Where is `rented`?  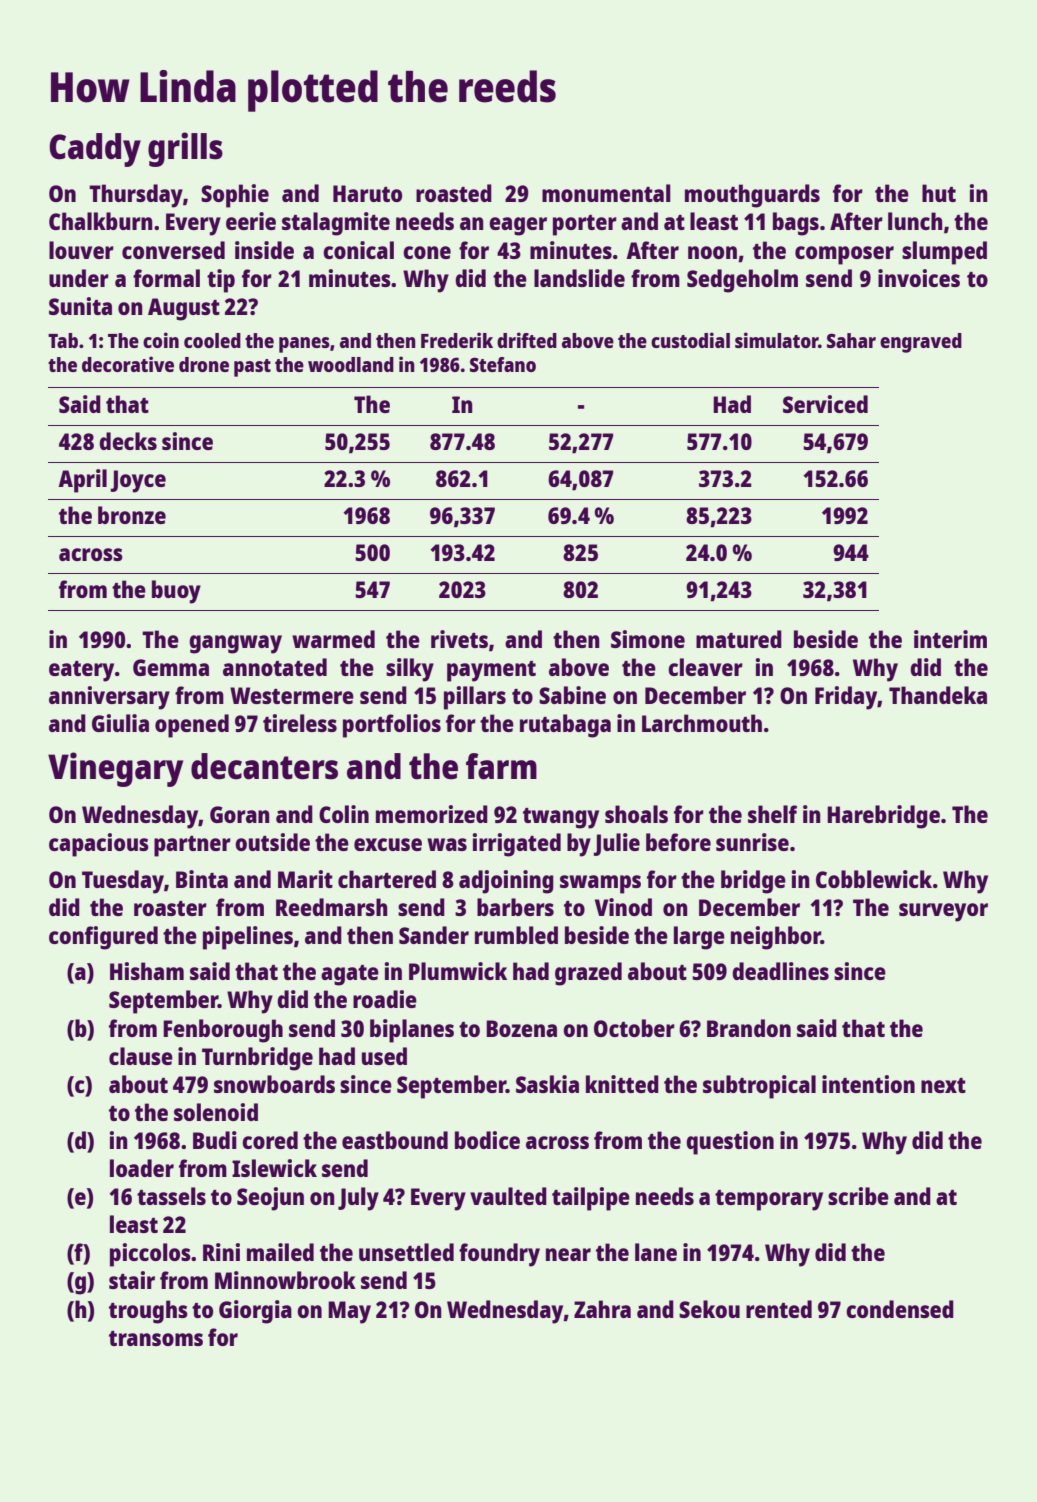 rented is located at coordinates (779, 1309).
